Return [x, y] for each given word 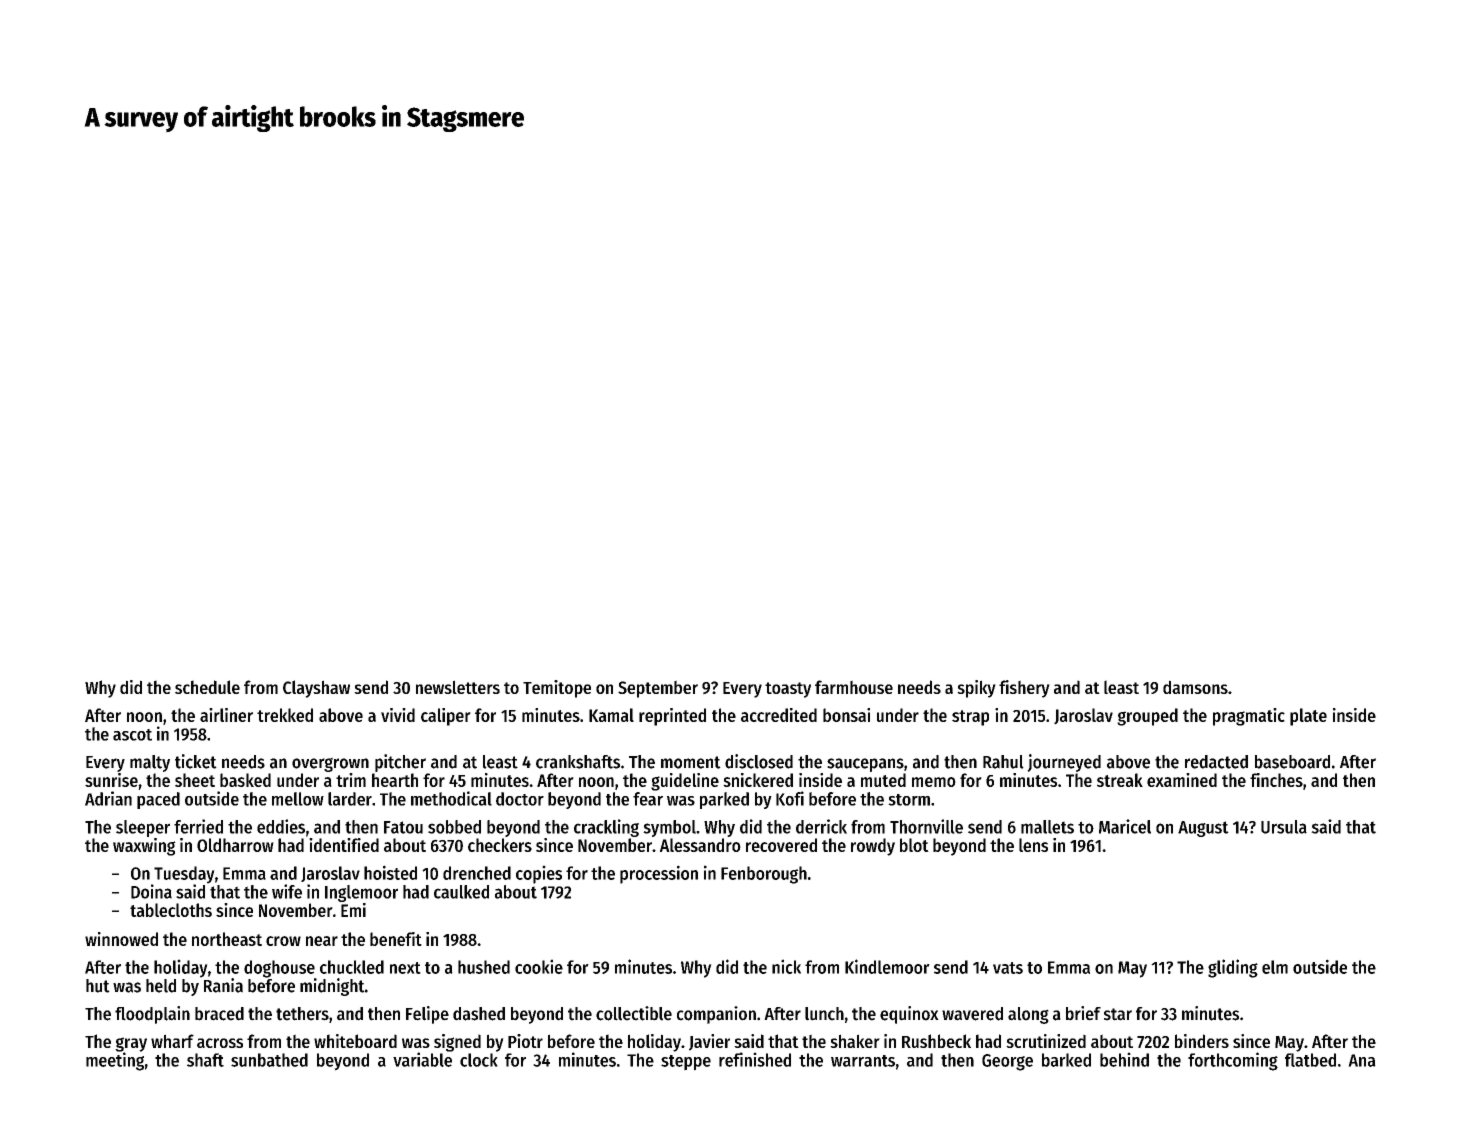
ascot [132, 735]
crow [283, 941]
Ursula [1284, 827]
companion [716, 1015]
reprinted [672, 717]
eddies [281, 826]
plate [1308, 717]
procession [659, 874]
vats [1008, 968]
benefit [396, 939]
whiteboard [355, 1041]
